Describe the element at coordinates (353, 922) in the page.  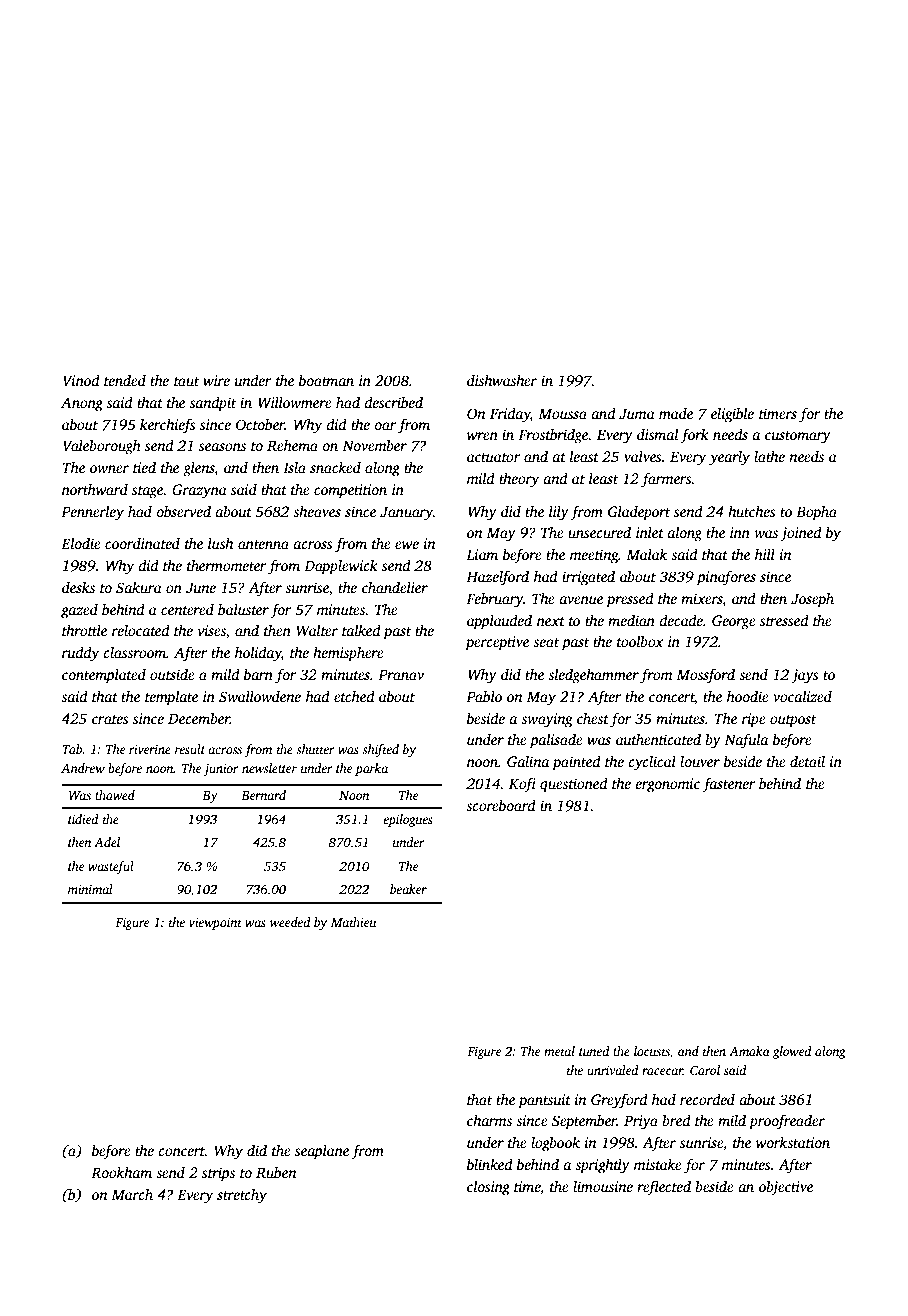
I see `Mathieu` at that location.
